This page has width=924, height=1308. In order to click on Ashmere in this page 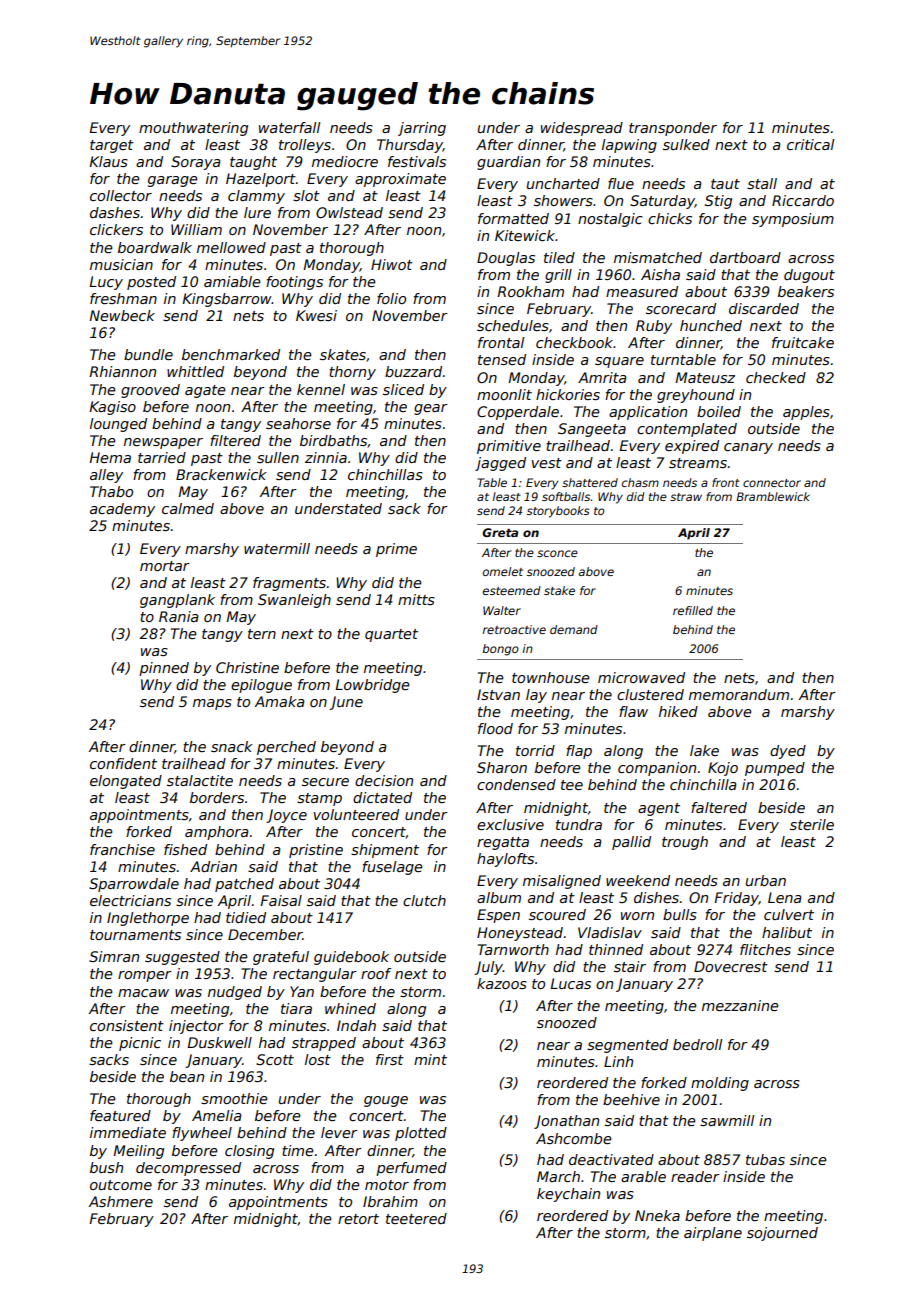, I will do `click(121, 1201)`.
